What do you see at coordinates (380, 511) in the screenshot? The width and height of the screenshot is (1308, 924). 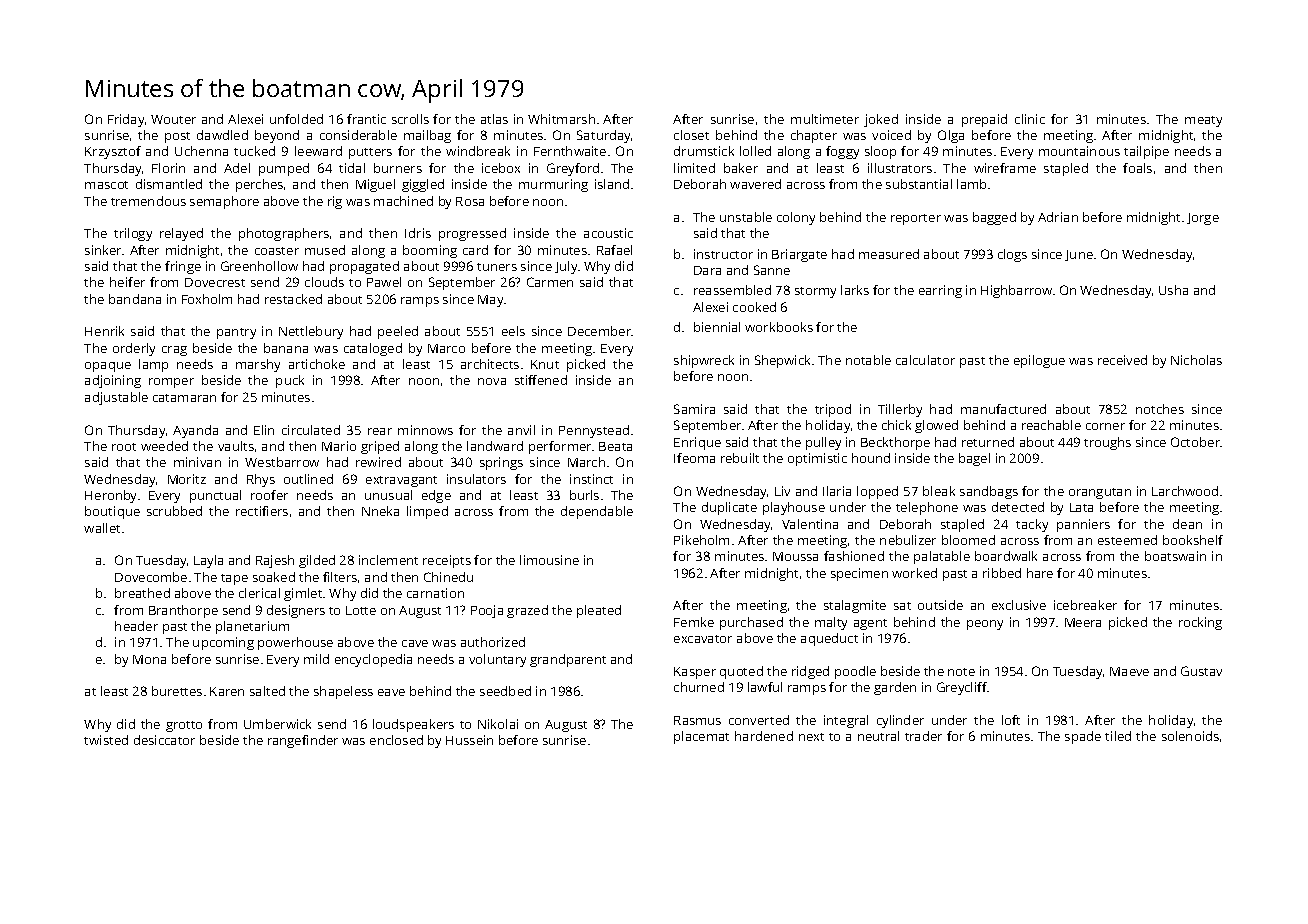 I see `Nneka` at bounding box center [380, 511].
